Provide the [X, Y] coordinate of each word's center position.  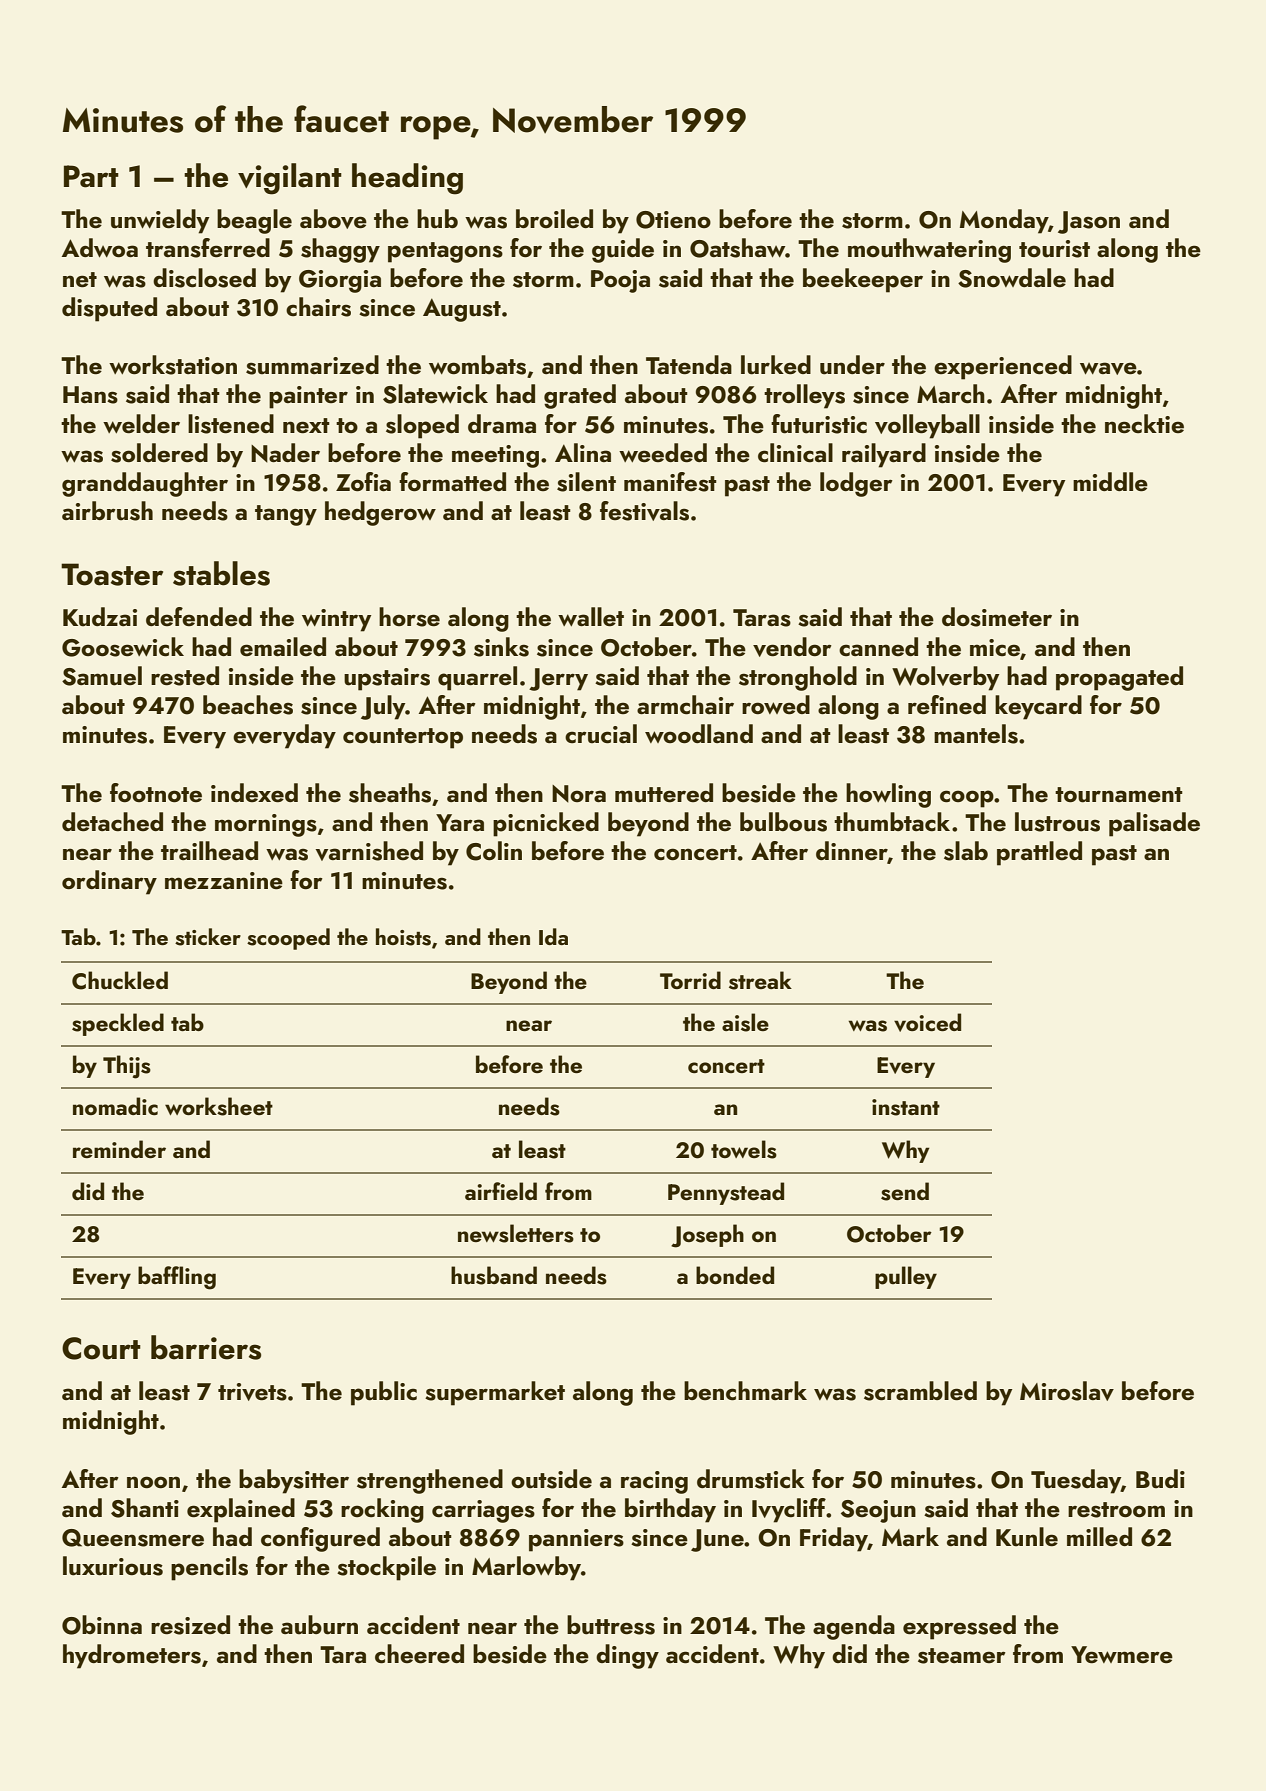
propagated [1119, 678]
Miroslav [1067, 1391]
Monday [1004, 221]
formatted [452, 481]
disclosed [204, 278]
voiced [927, 1022]
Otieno [673, 220]
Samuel [102, 676]
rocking [382, 1510]
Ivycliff [789, 1510]
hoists [403, 937]
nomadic [115, 1106]
